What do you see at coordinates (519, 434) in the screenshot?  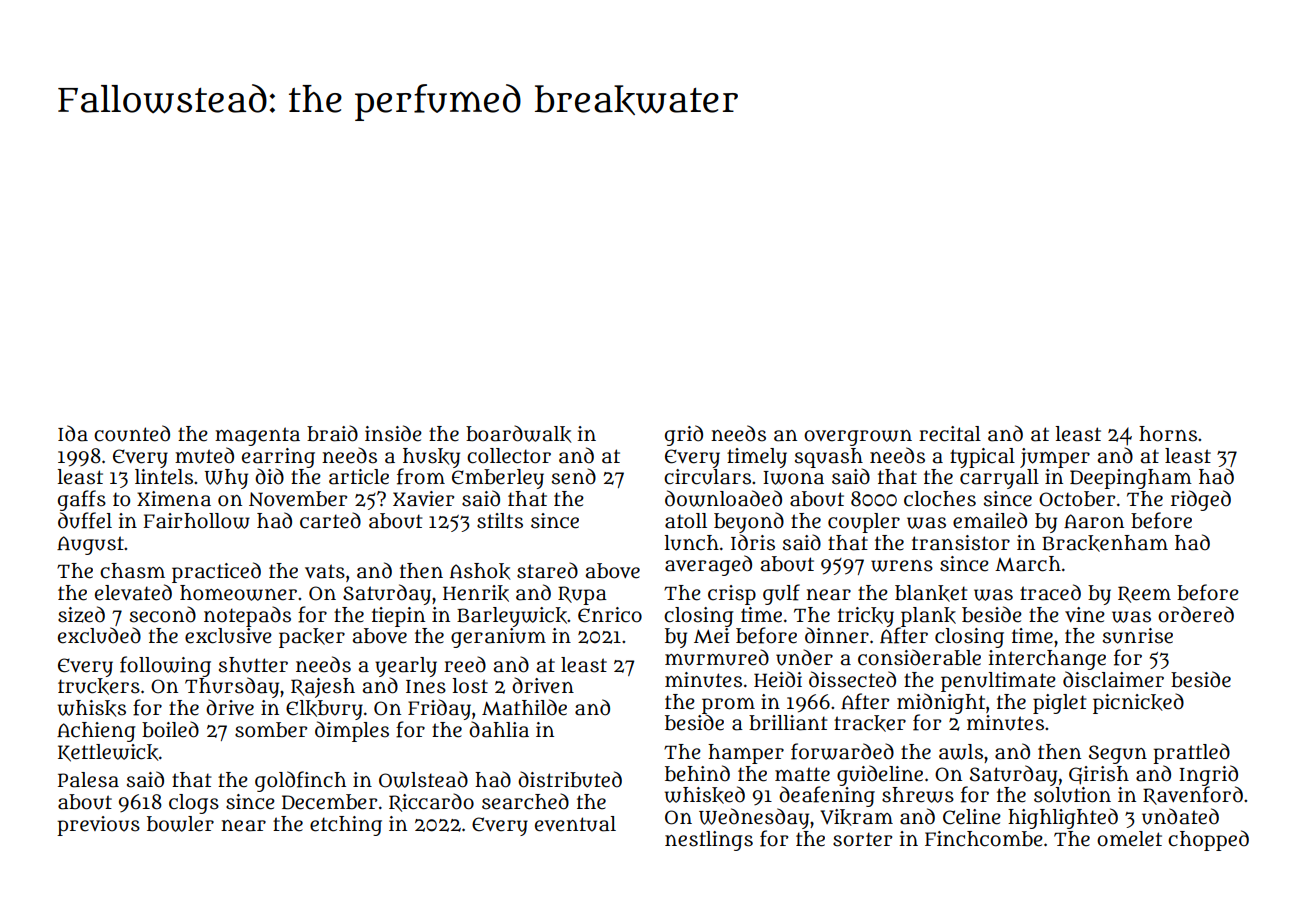 I see `boardwalk` at bounding box center [519, 434].
